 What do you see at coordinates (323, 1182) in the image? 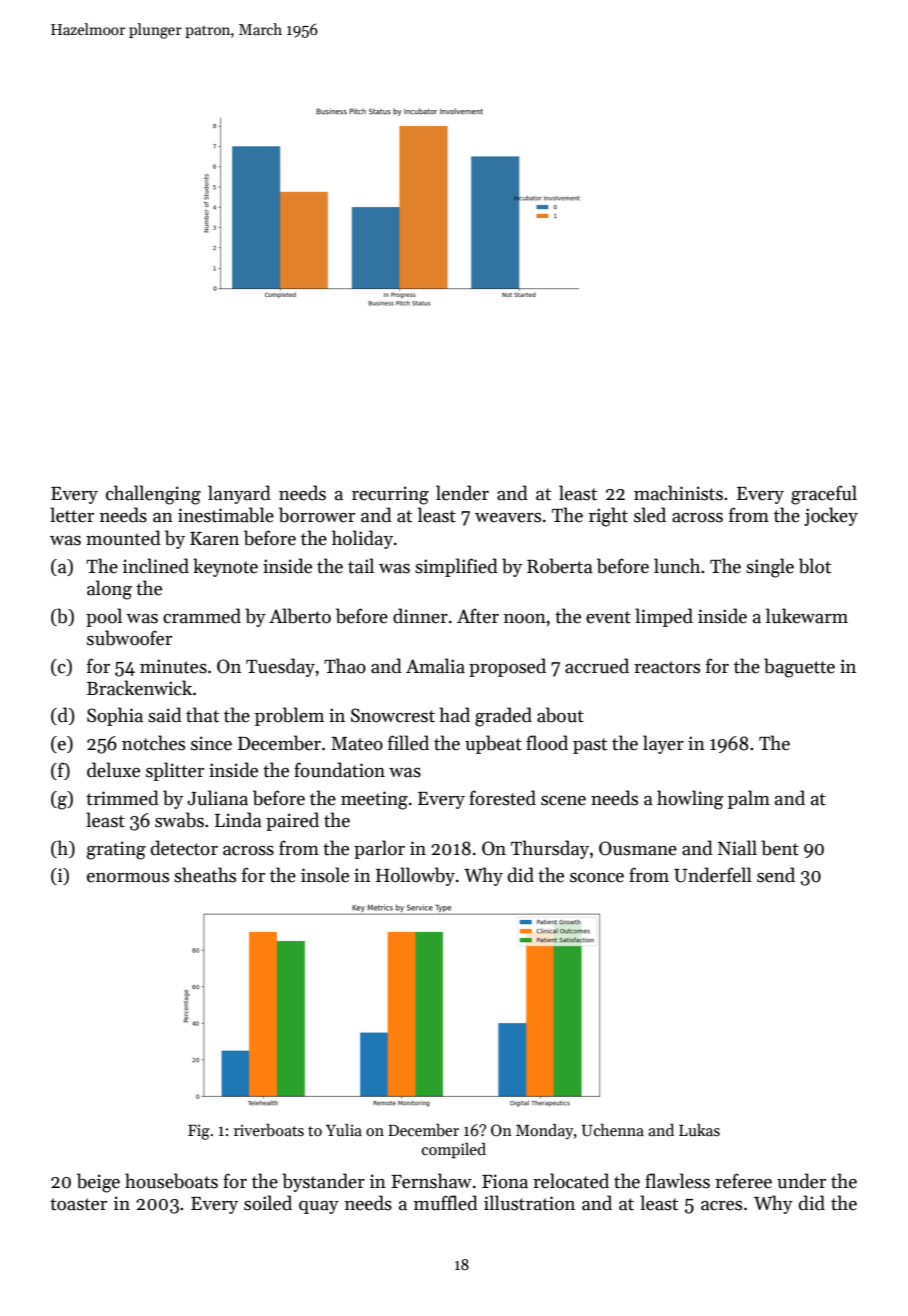
I see `bystander` at bounding box center [323, 1182].
